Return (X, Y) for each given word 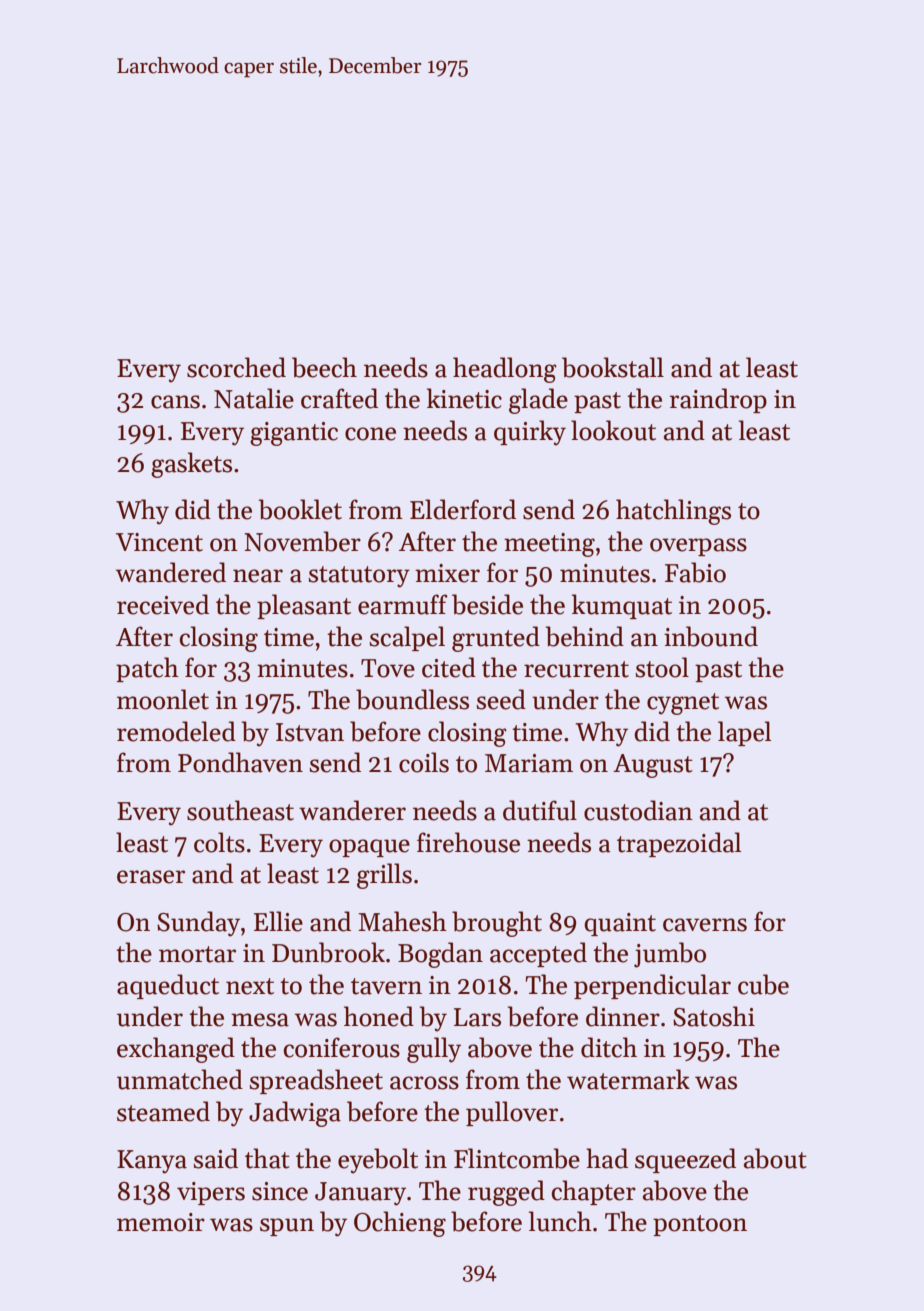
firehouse (468, 842)
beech (324, 367)
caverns (705, 925)
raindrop (718, 400)
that (267, 1158)
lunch (560, 1221)
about (775, 1158)
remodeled (176, 731)
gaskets (191, 465)
